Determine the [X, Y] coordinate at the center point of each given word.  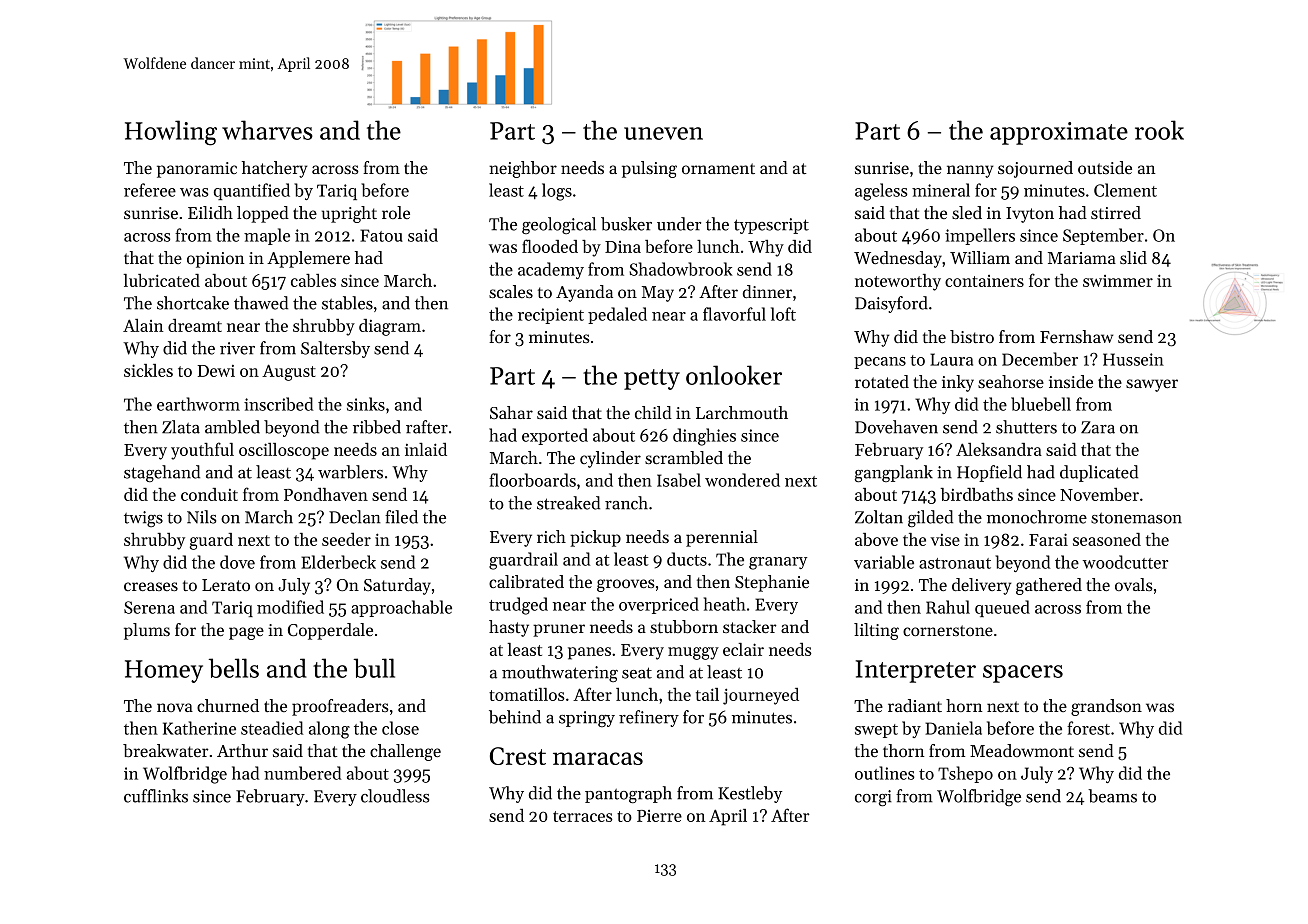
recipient [551, 316]
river [237, 348]
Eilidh [210, 212]
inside [1071, 381]
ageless [881, 192]
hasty [509, 628]
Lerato [226, 585]
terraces [583, 816]
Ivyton [1030, 215]
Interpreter [916, 671]
